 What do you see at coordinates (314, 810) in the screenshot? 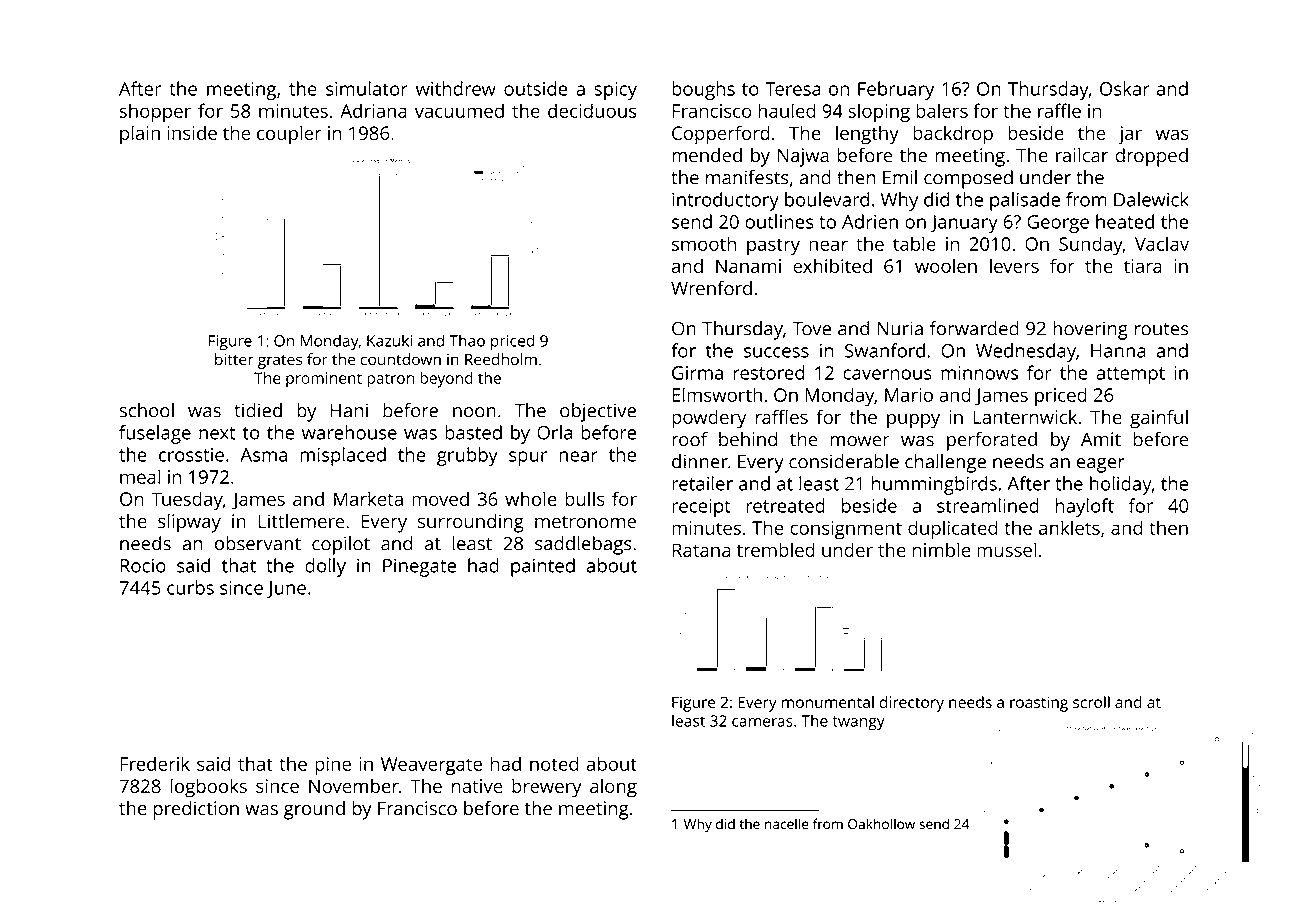
I see `ground` at bounding box center [314, 810].
